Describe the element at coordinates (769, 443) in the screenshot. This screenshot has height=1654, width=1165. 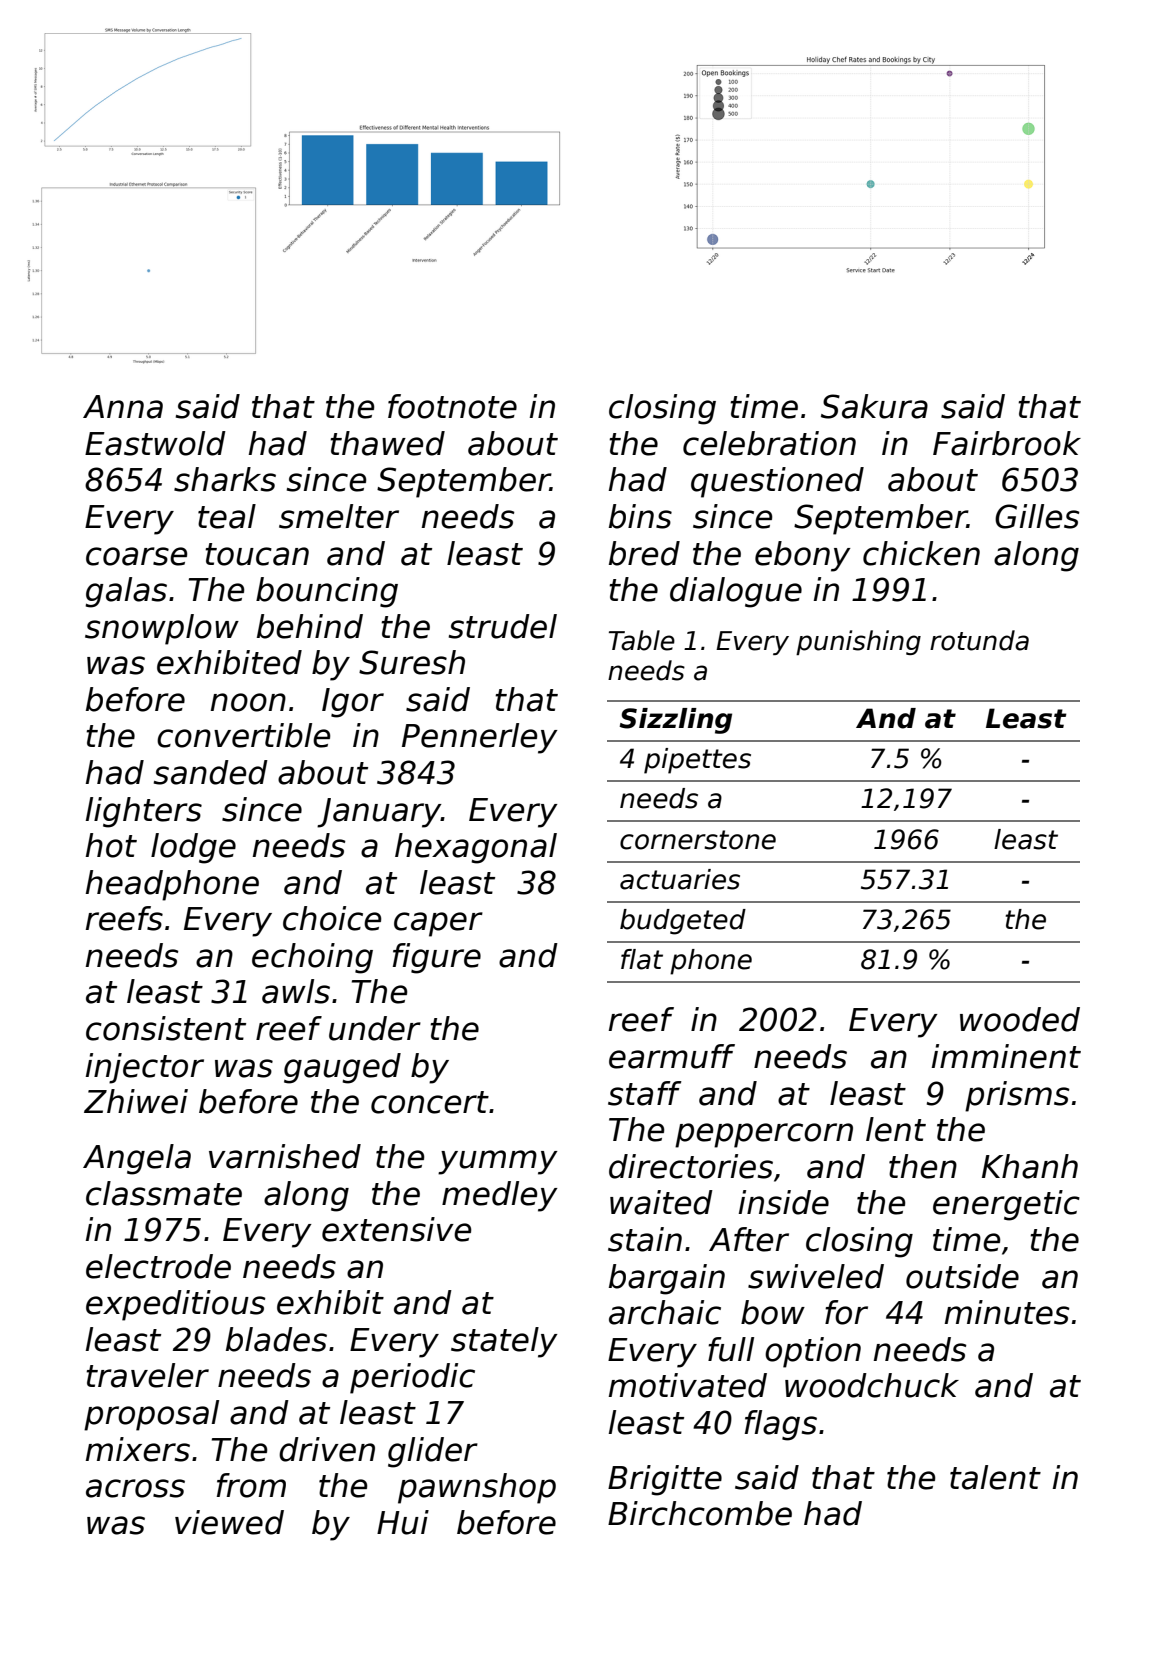
I see `celebration` at that location.
